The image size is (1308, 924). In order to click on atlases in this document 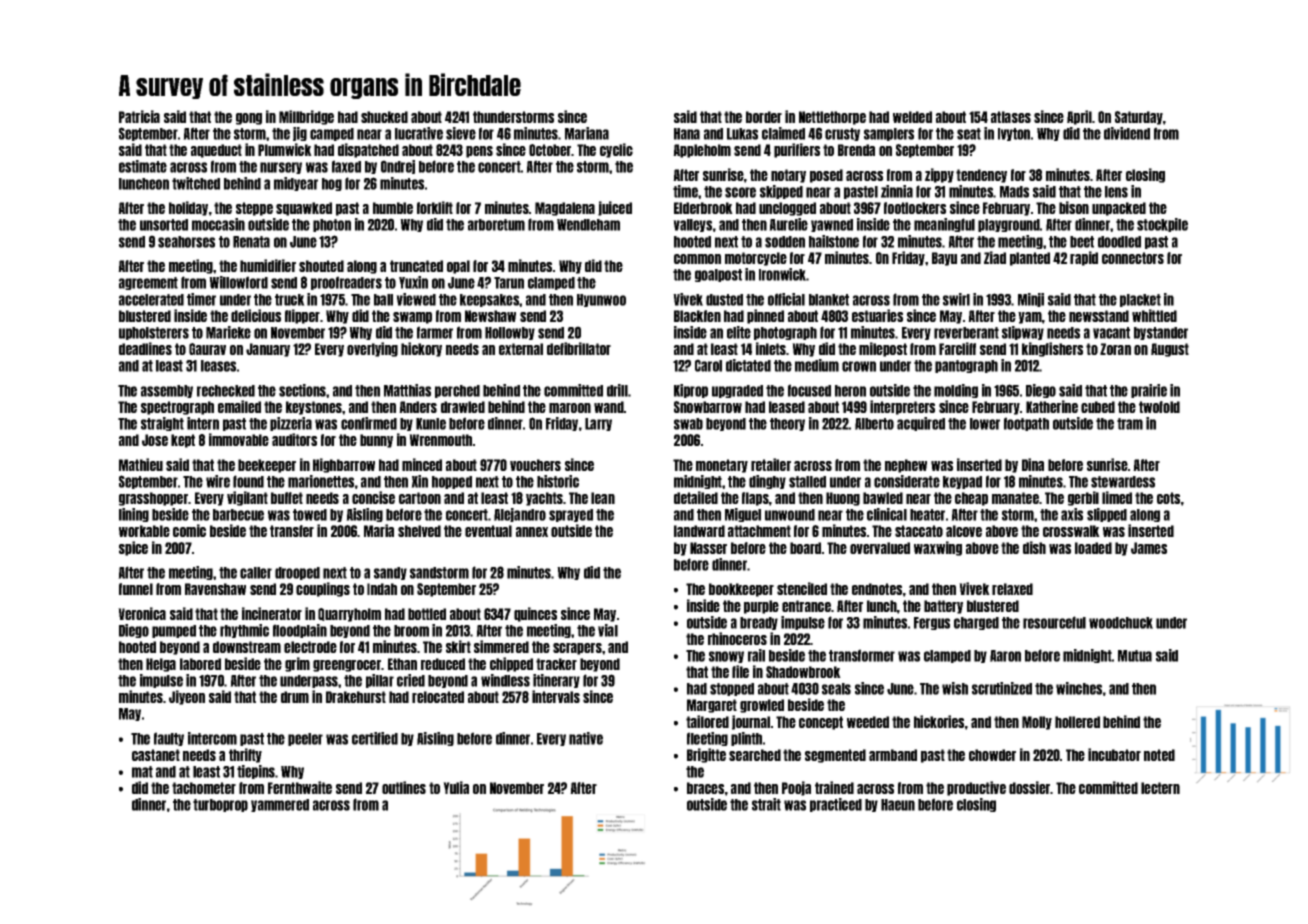, I will do `click(1011, 117)`.
